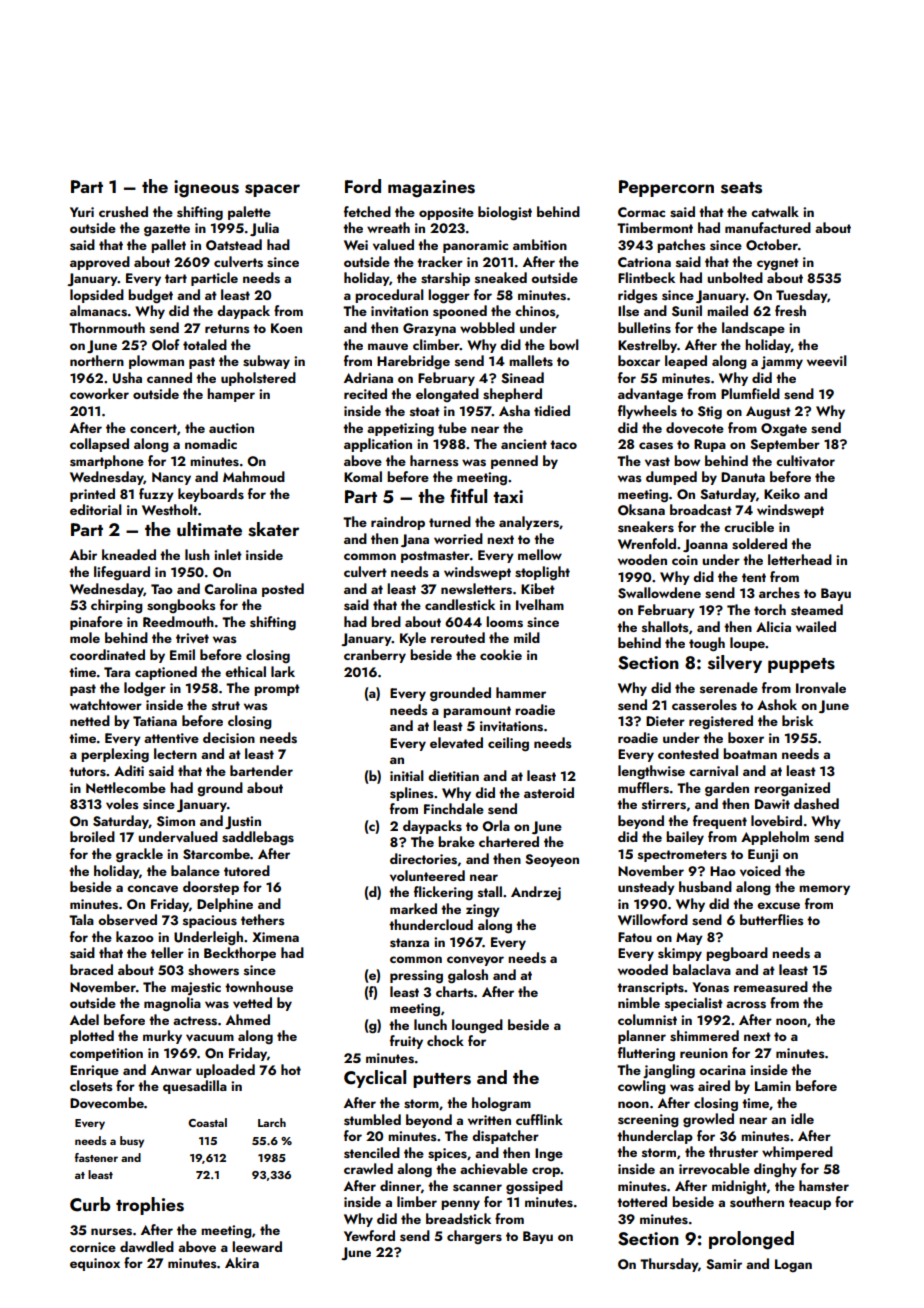  What do you see at coordinates (770, 609) in the screenshot?
I see `torch` at bounding box center [770, 609].
